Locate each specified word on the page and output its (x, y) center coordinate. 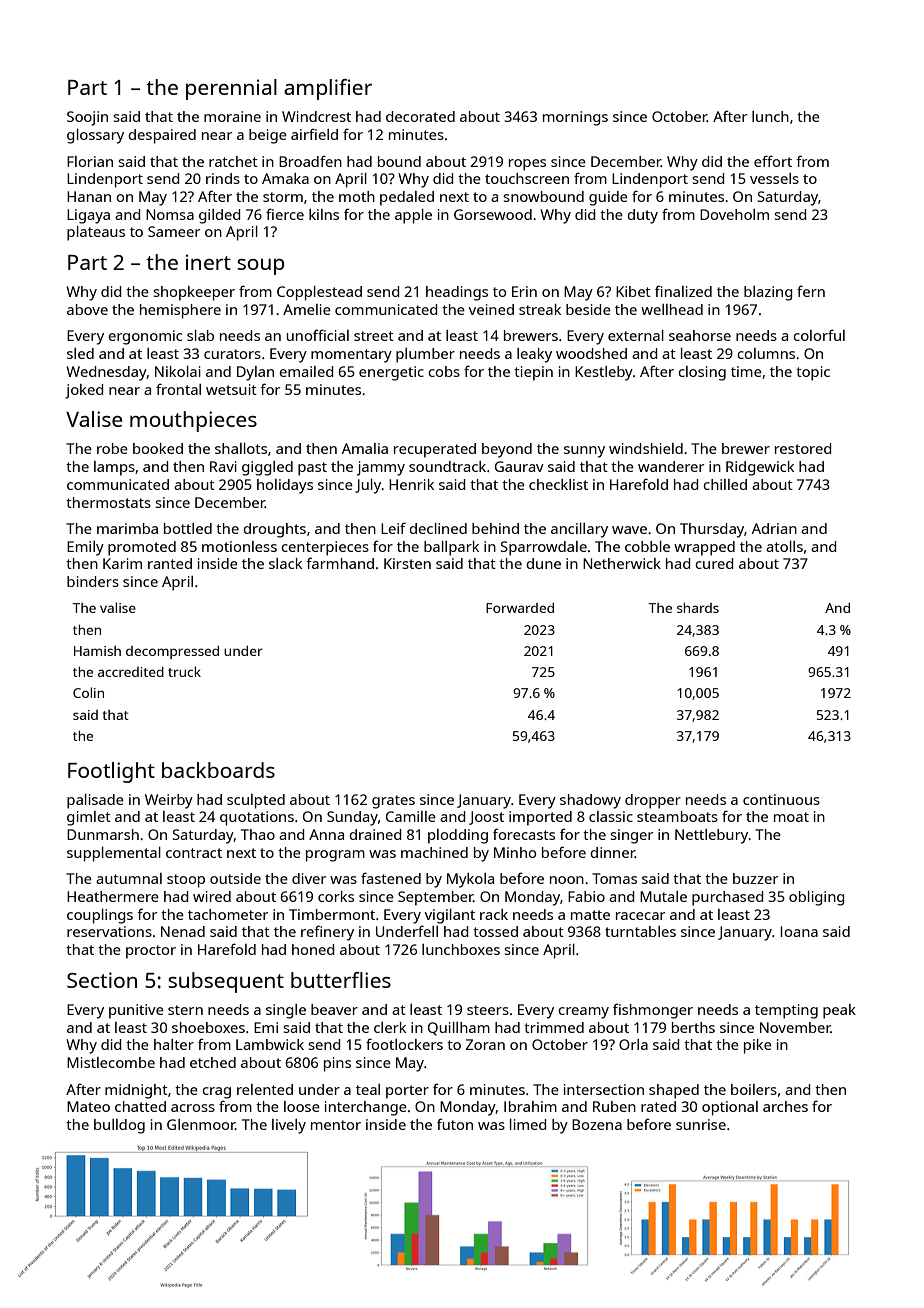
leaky (534, 355)
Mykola (470, 880)
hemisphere (180, 311)
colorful (819, 335)
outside (235, 878)
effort (773, 161)
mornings (575, 118)
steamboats (677, 816)
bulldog (119, 1126)
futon (455, 1124)
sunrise (701, 1124)
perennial (231, 89)
